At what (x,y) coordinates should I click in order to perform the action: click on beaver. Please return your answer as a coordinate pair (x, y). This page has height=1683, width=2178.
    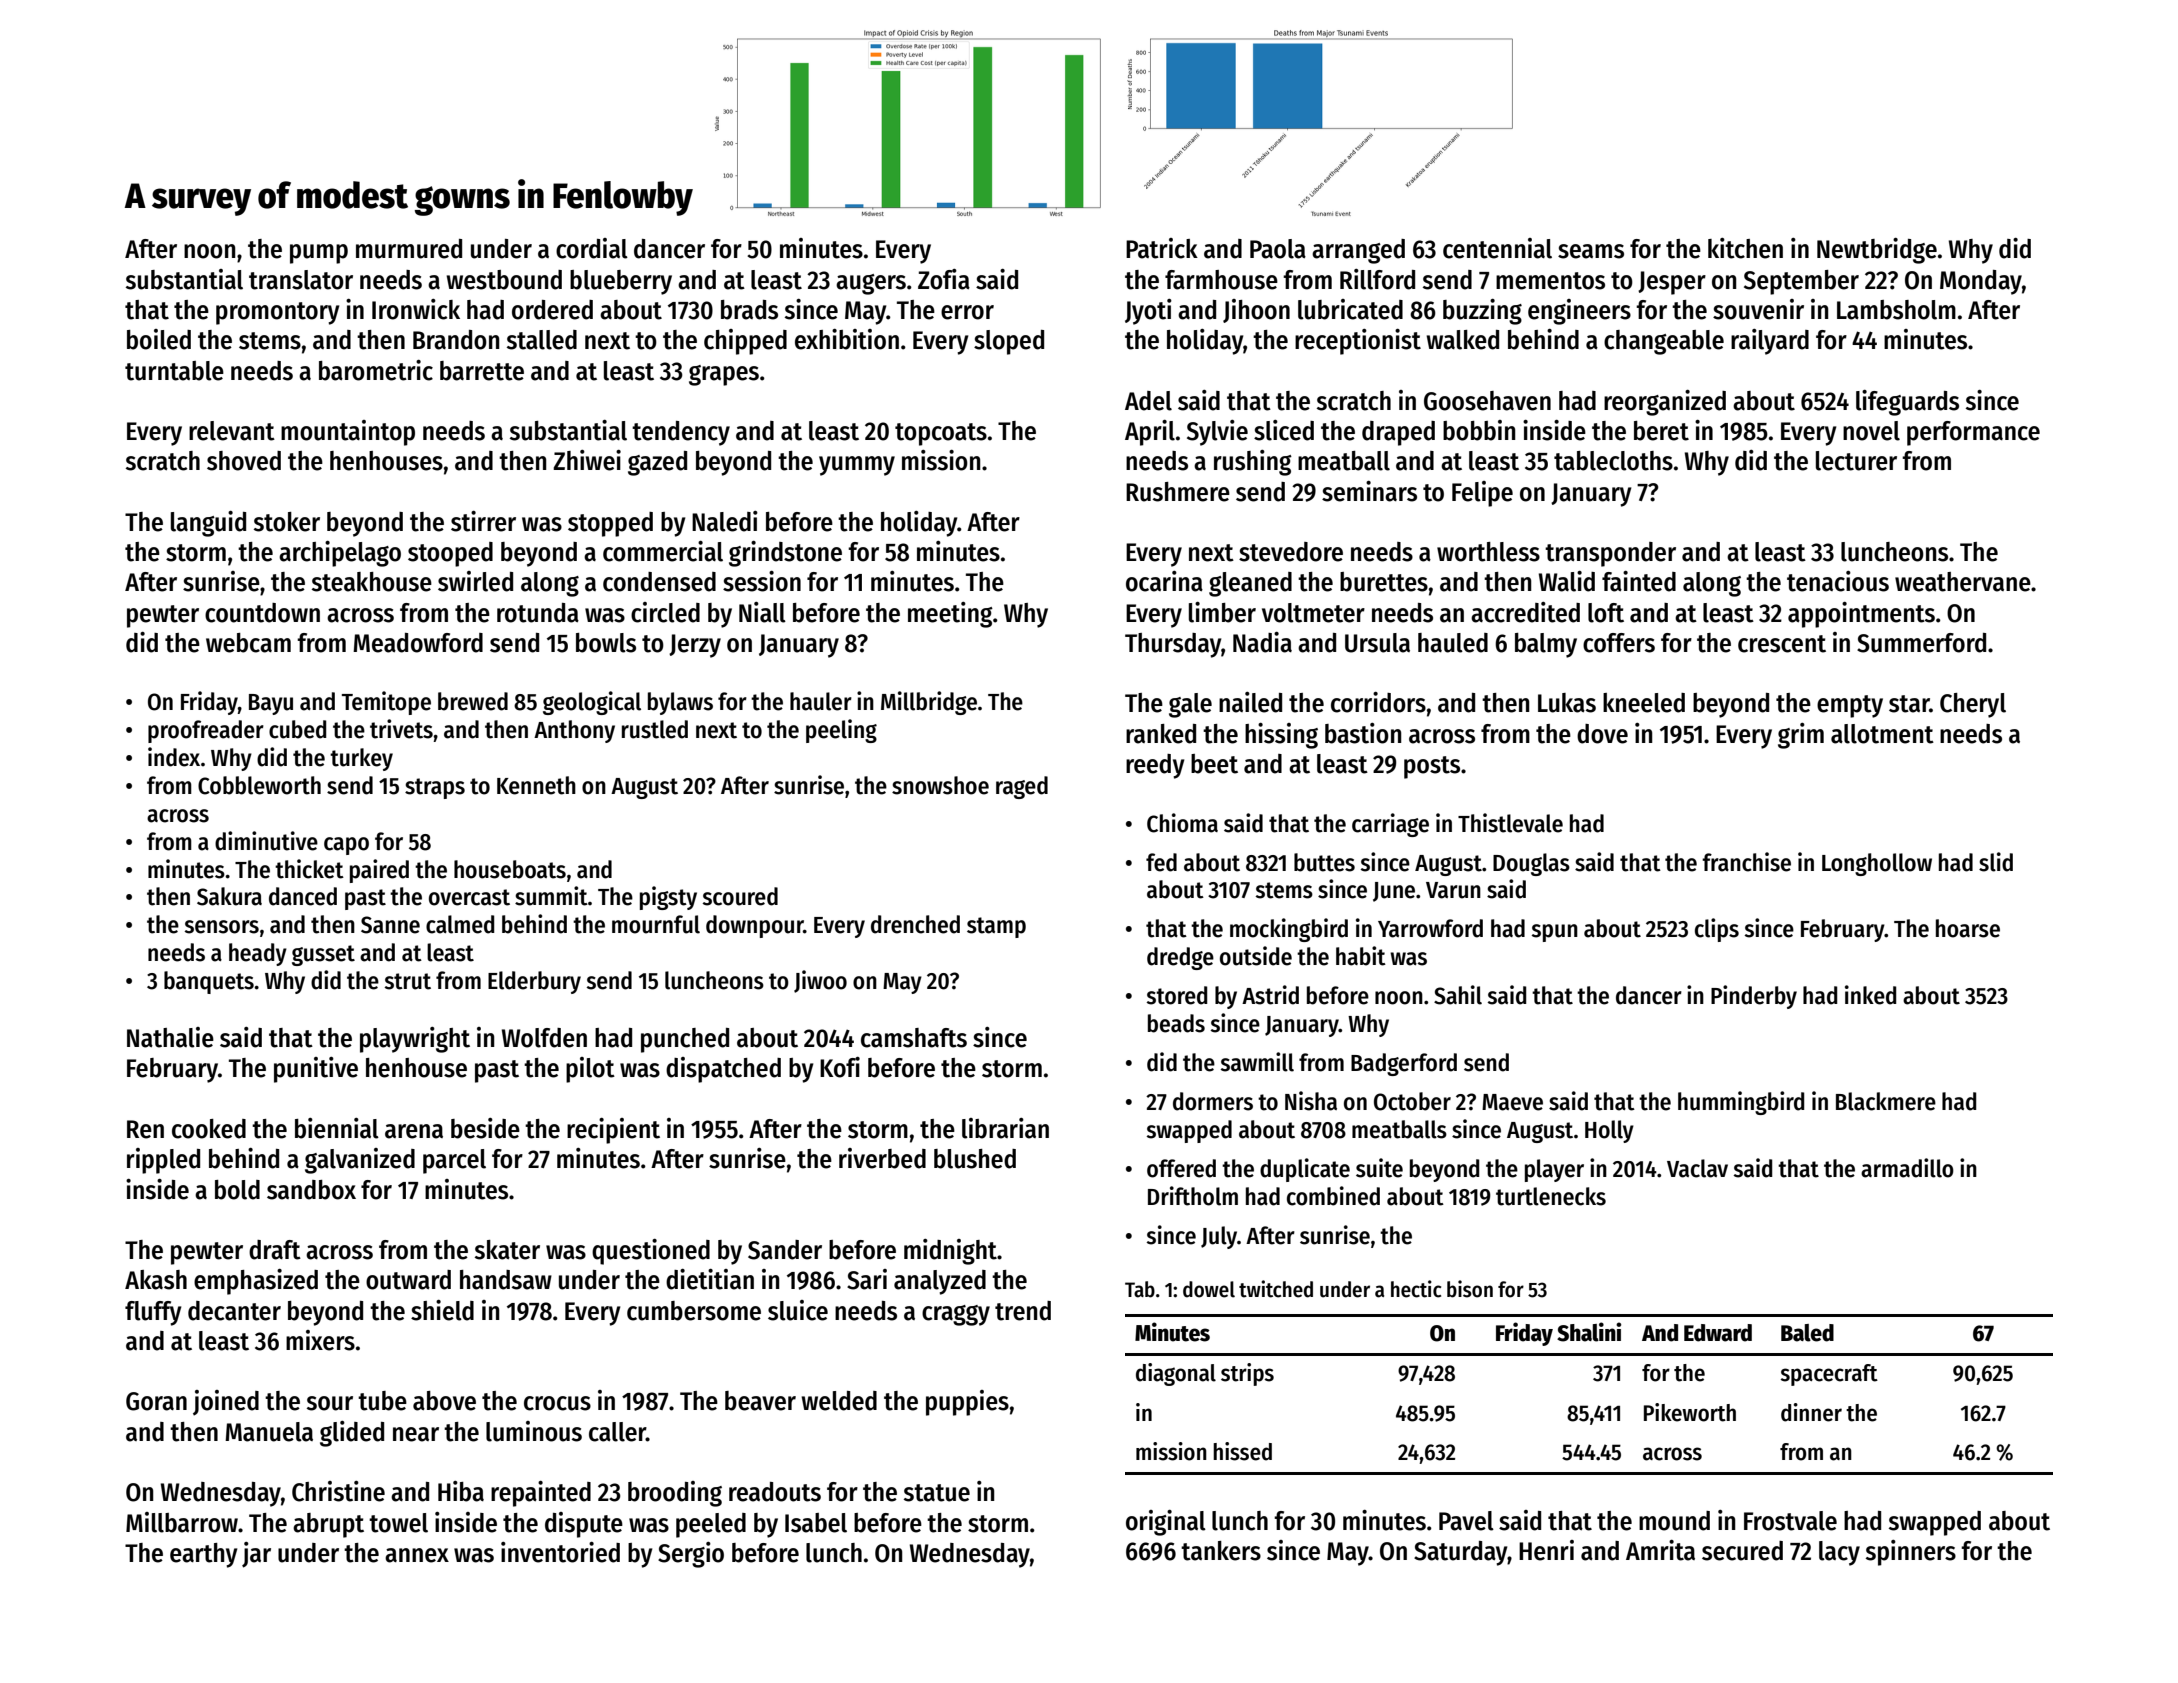
    Looking at the image, I should click on (760, 1401).
